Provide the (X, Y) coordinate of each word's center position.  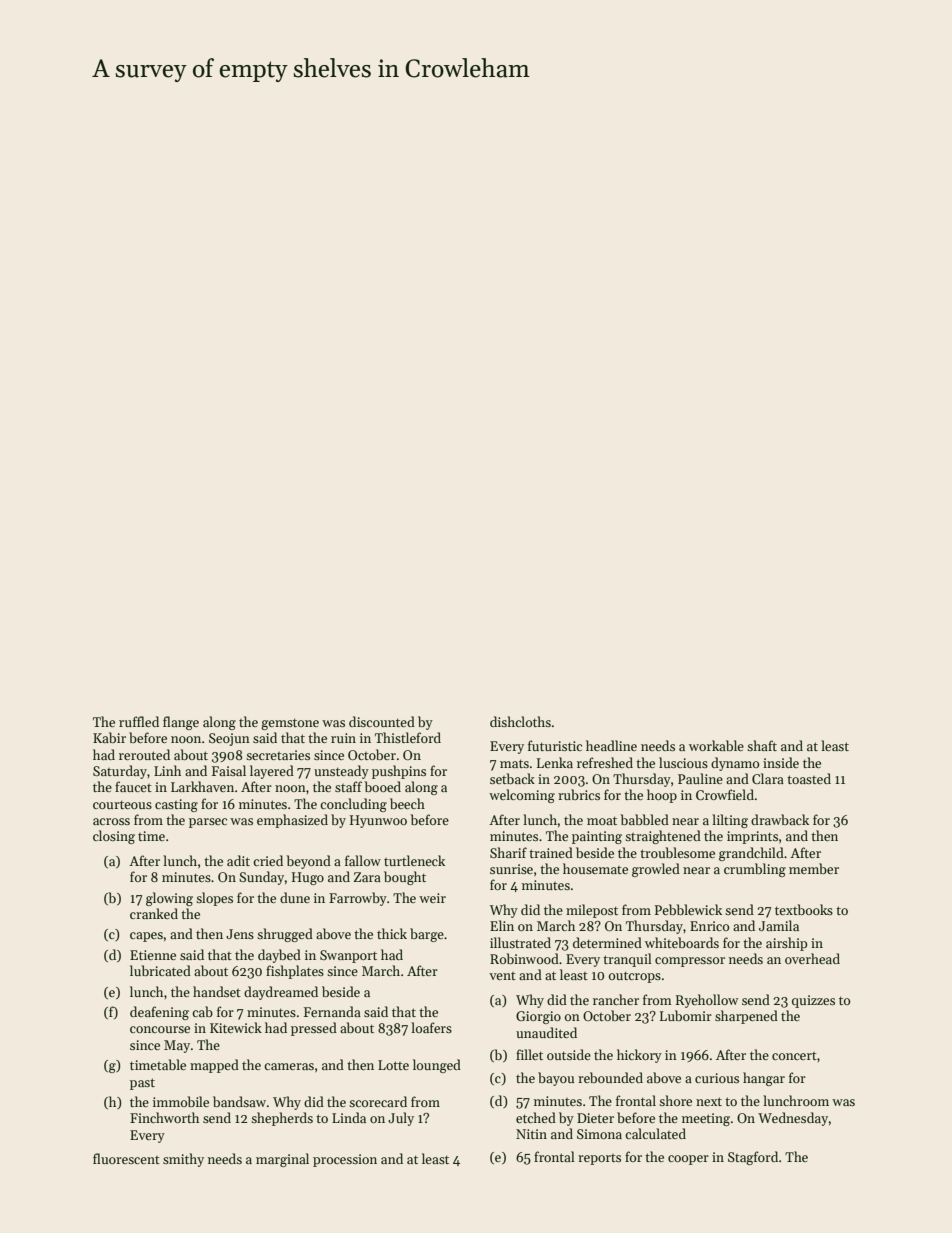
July (401, 1119)
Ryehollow (707, 1001)
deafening (159, 1013)
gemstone (290, 724)
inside (781, 762)
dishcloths (520, 721)
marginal (282, 1160)
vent (502, 976)
